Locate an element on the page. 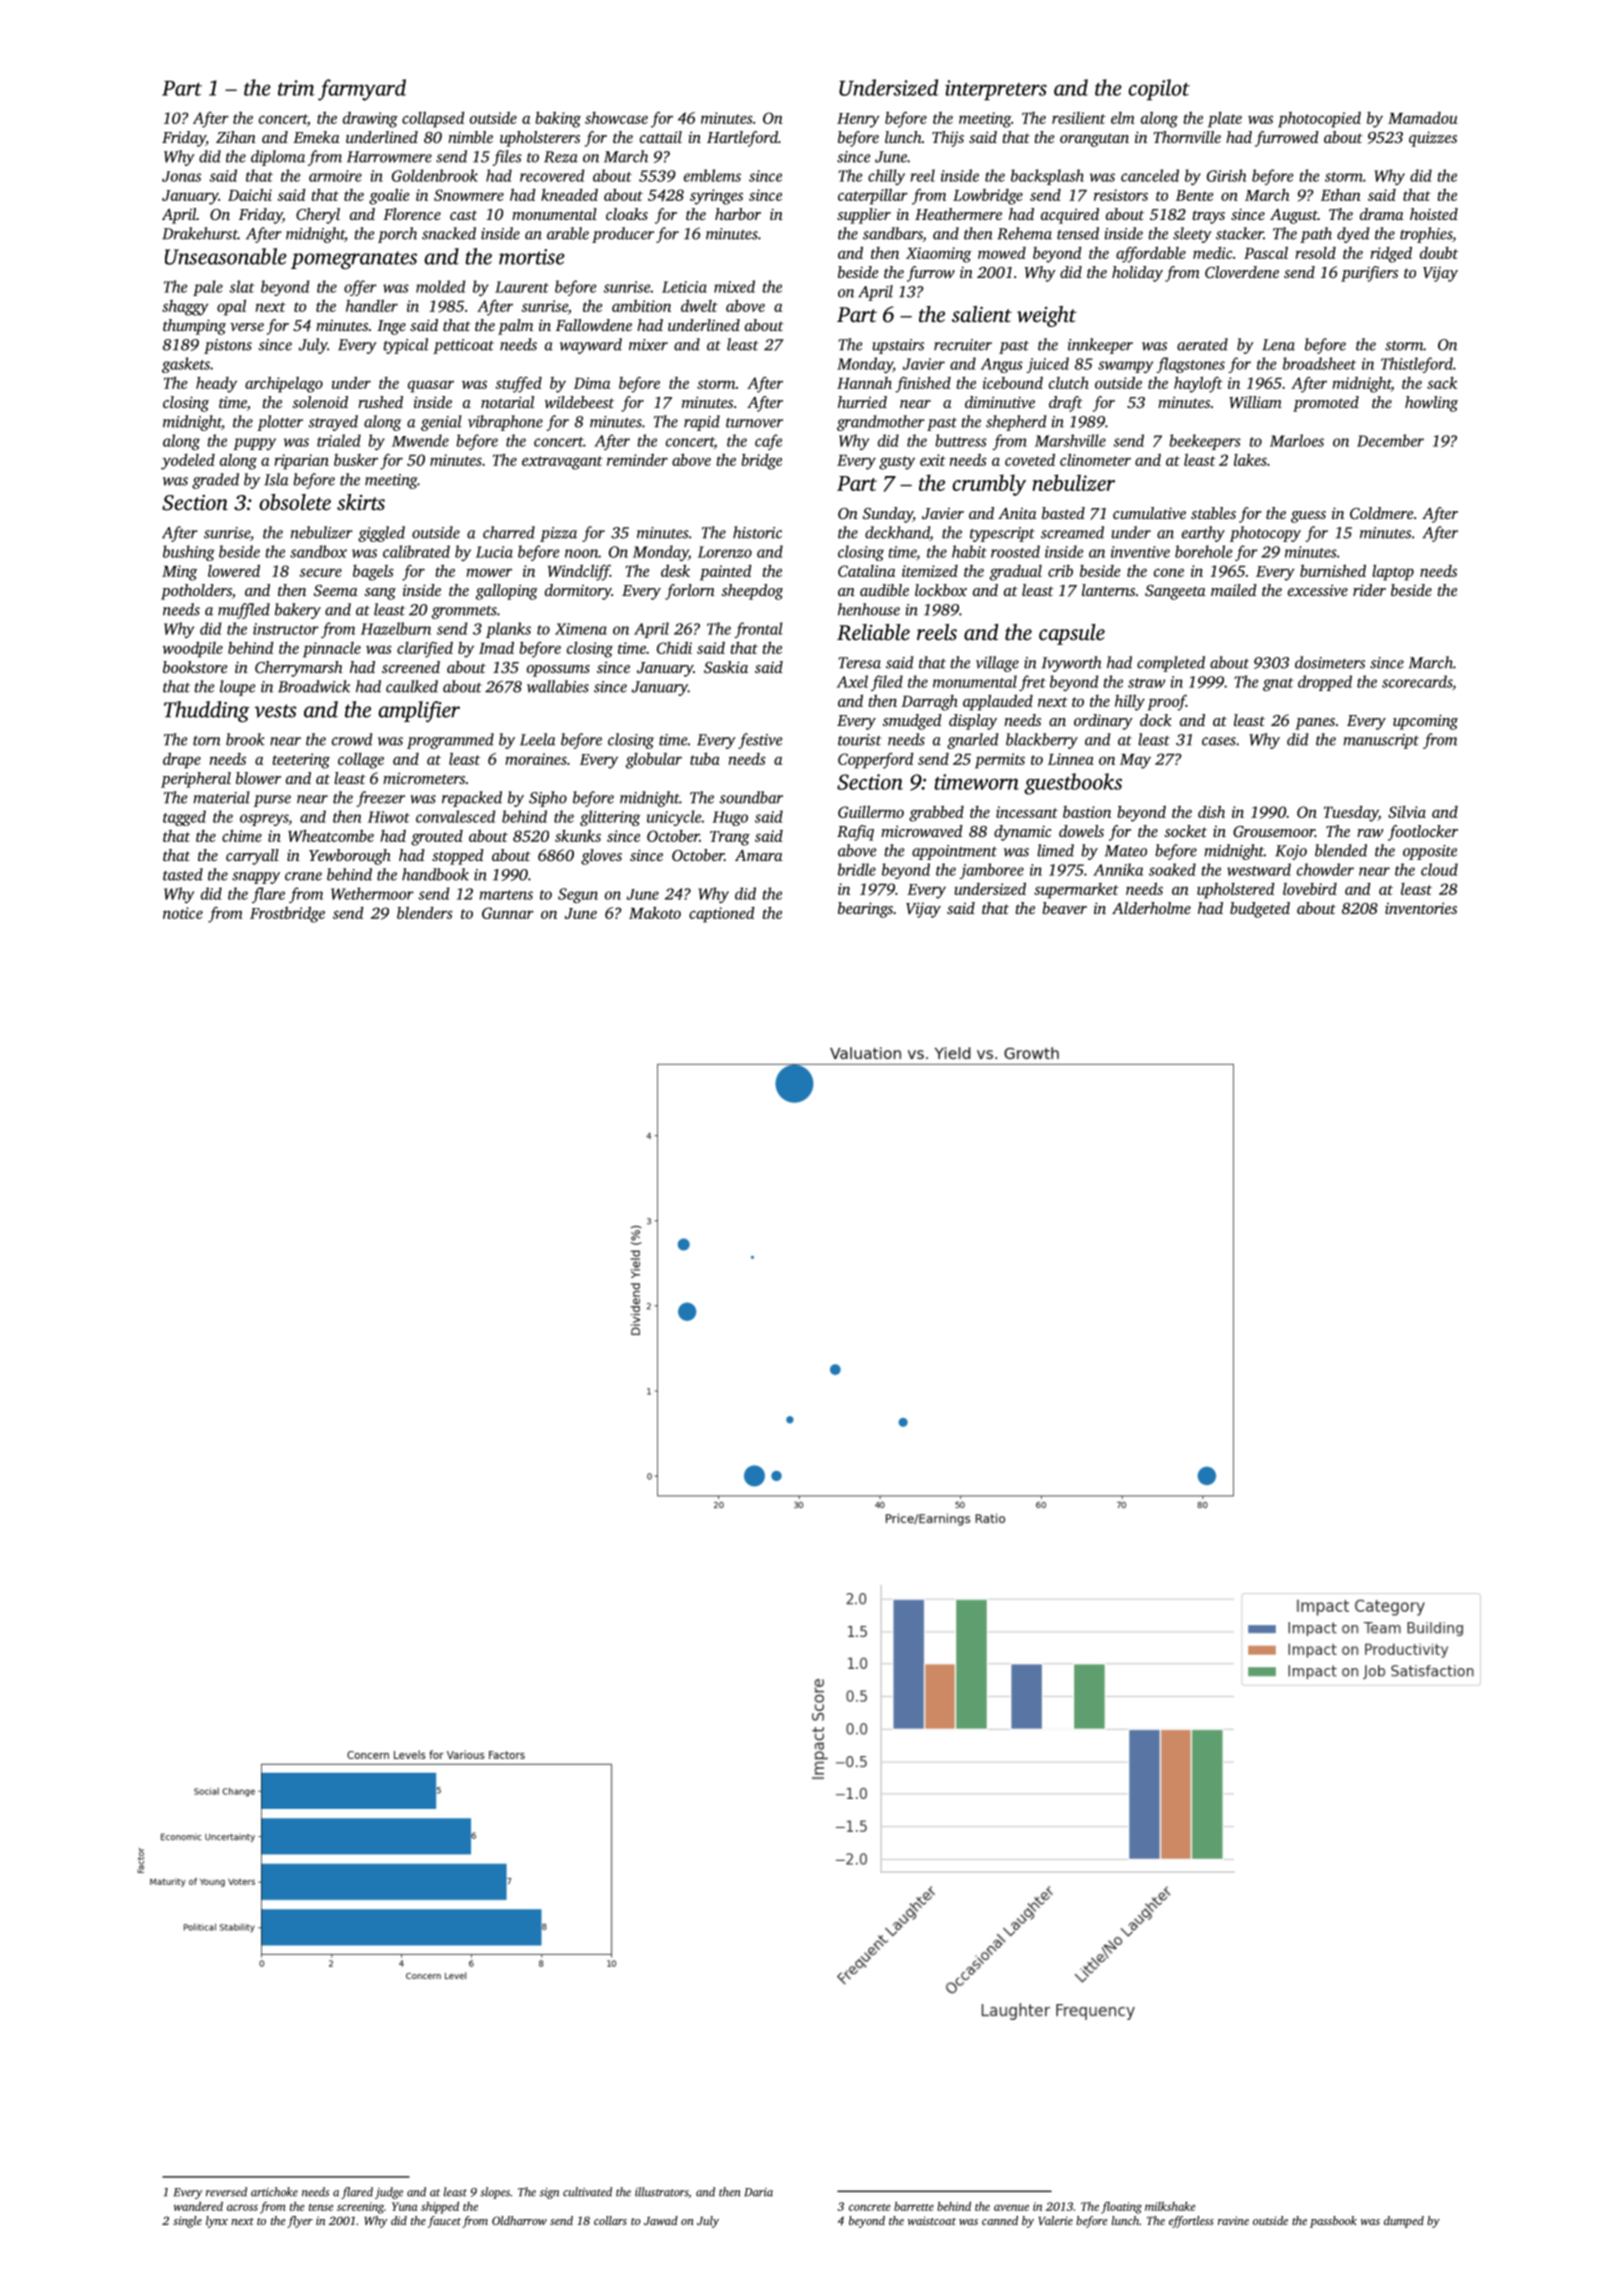  notice is located at coordinates (183, 913).
